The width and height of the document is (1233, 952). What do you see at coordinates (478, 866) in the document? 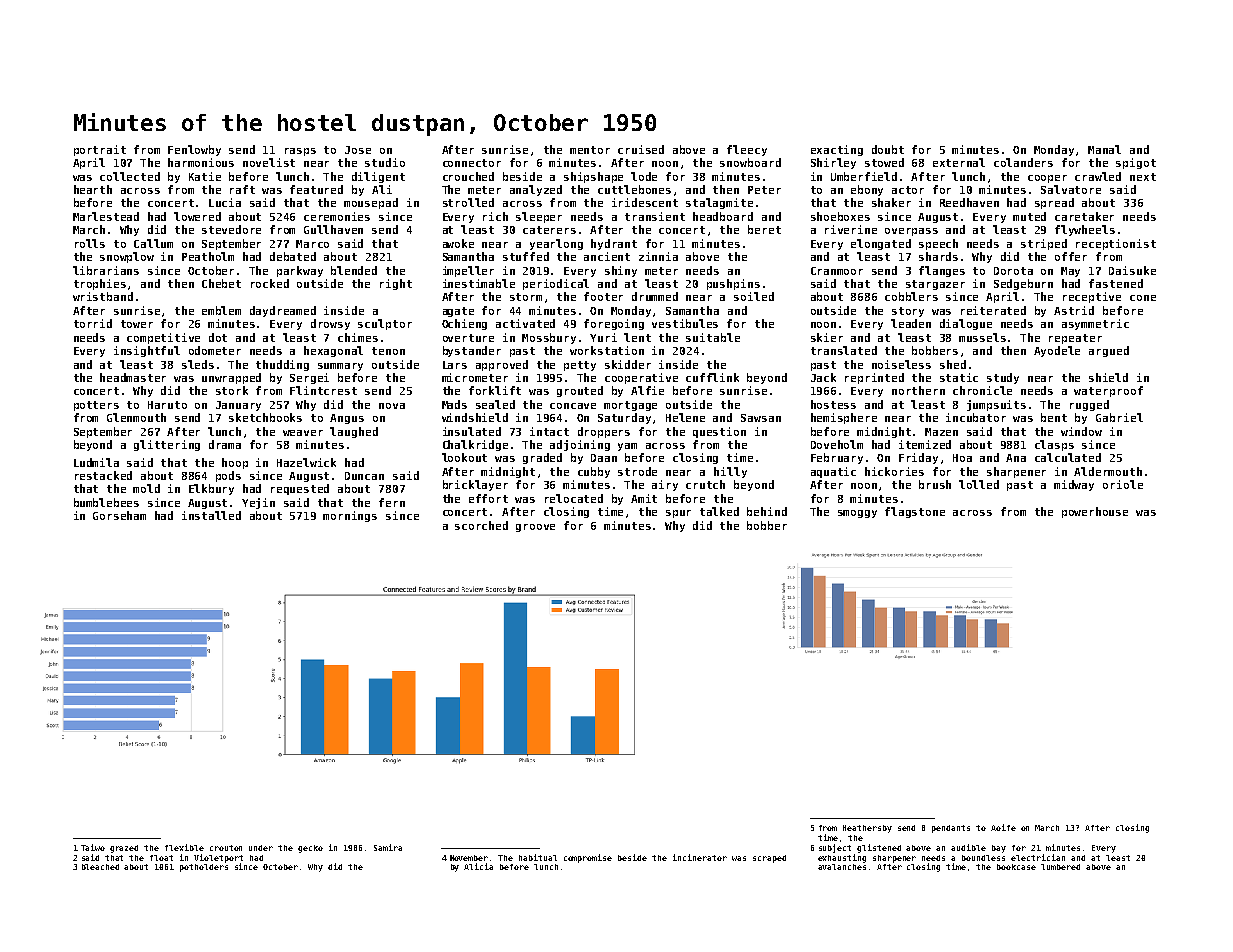
I see `Alicia` at bounding box center [478, 866].
